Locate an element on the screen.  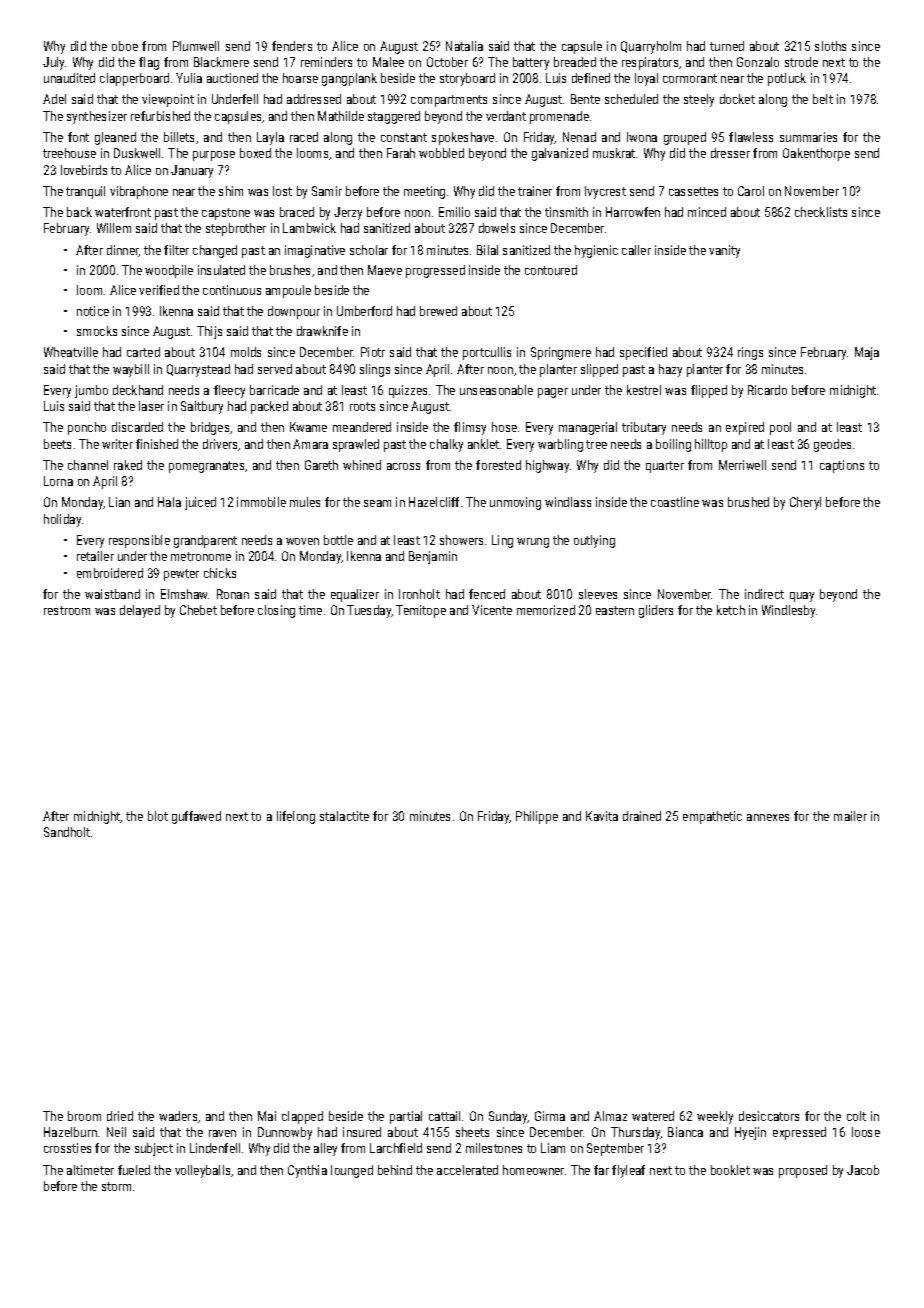
beets is located at coordinates (57, 444).
